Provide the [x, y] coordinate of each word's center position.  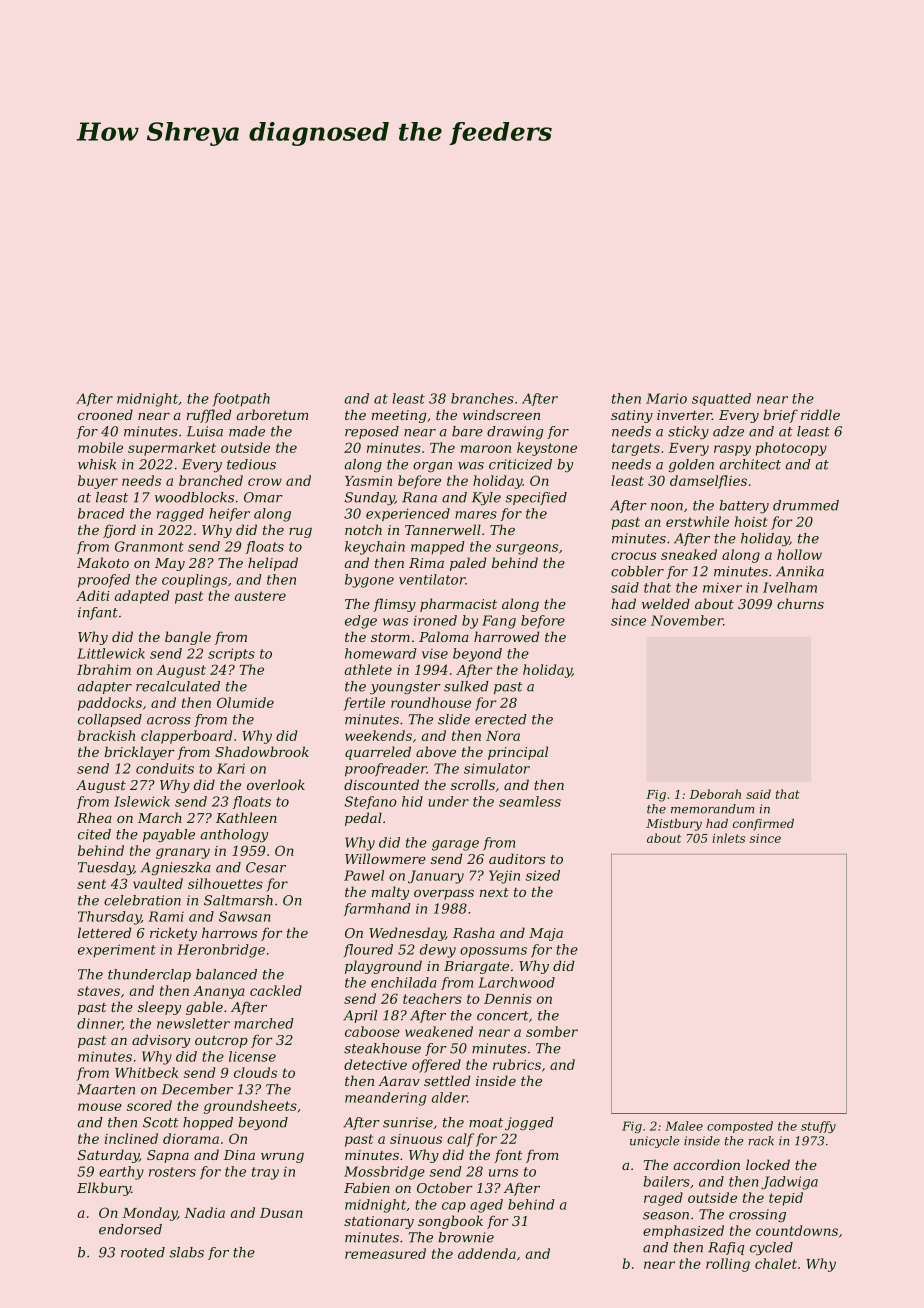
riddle [820, 414]
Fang [499, 622]
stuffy [818, 1127]
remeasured [385, 1253]
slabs [187, 1252]
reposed [372, 432]
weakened [439, 1031]
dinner [99, 1024]
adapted [141, 597]
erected [501, 719]
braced [101, 513]
